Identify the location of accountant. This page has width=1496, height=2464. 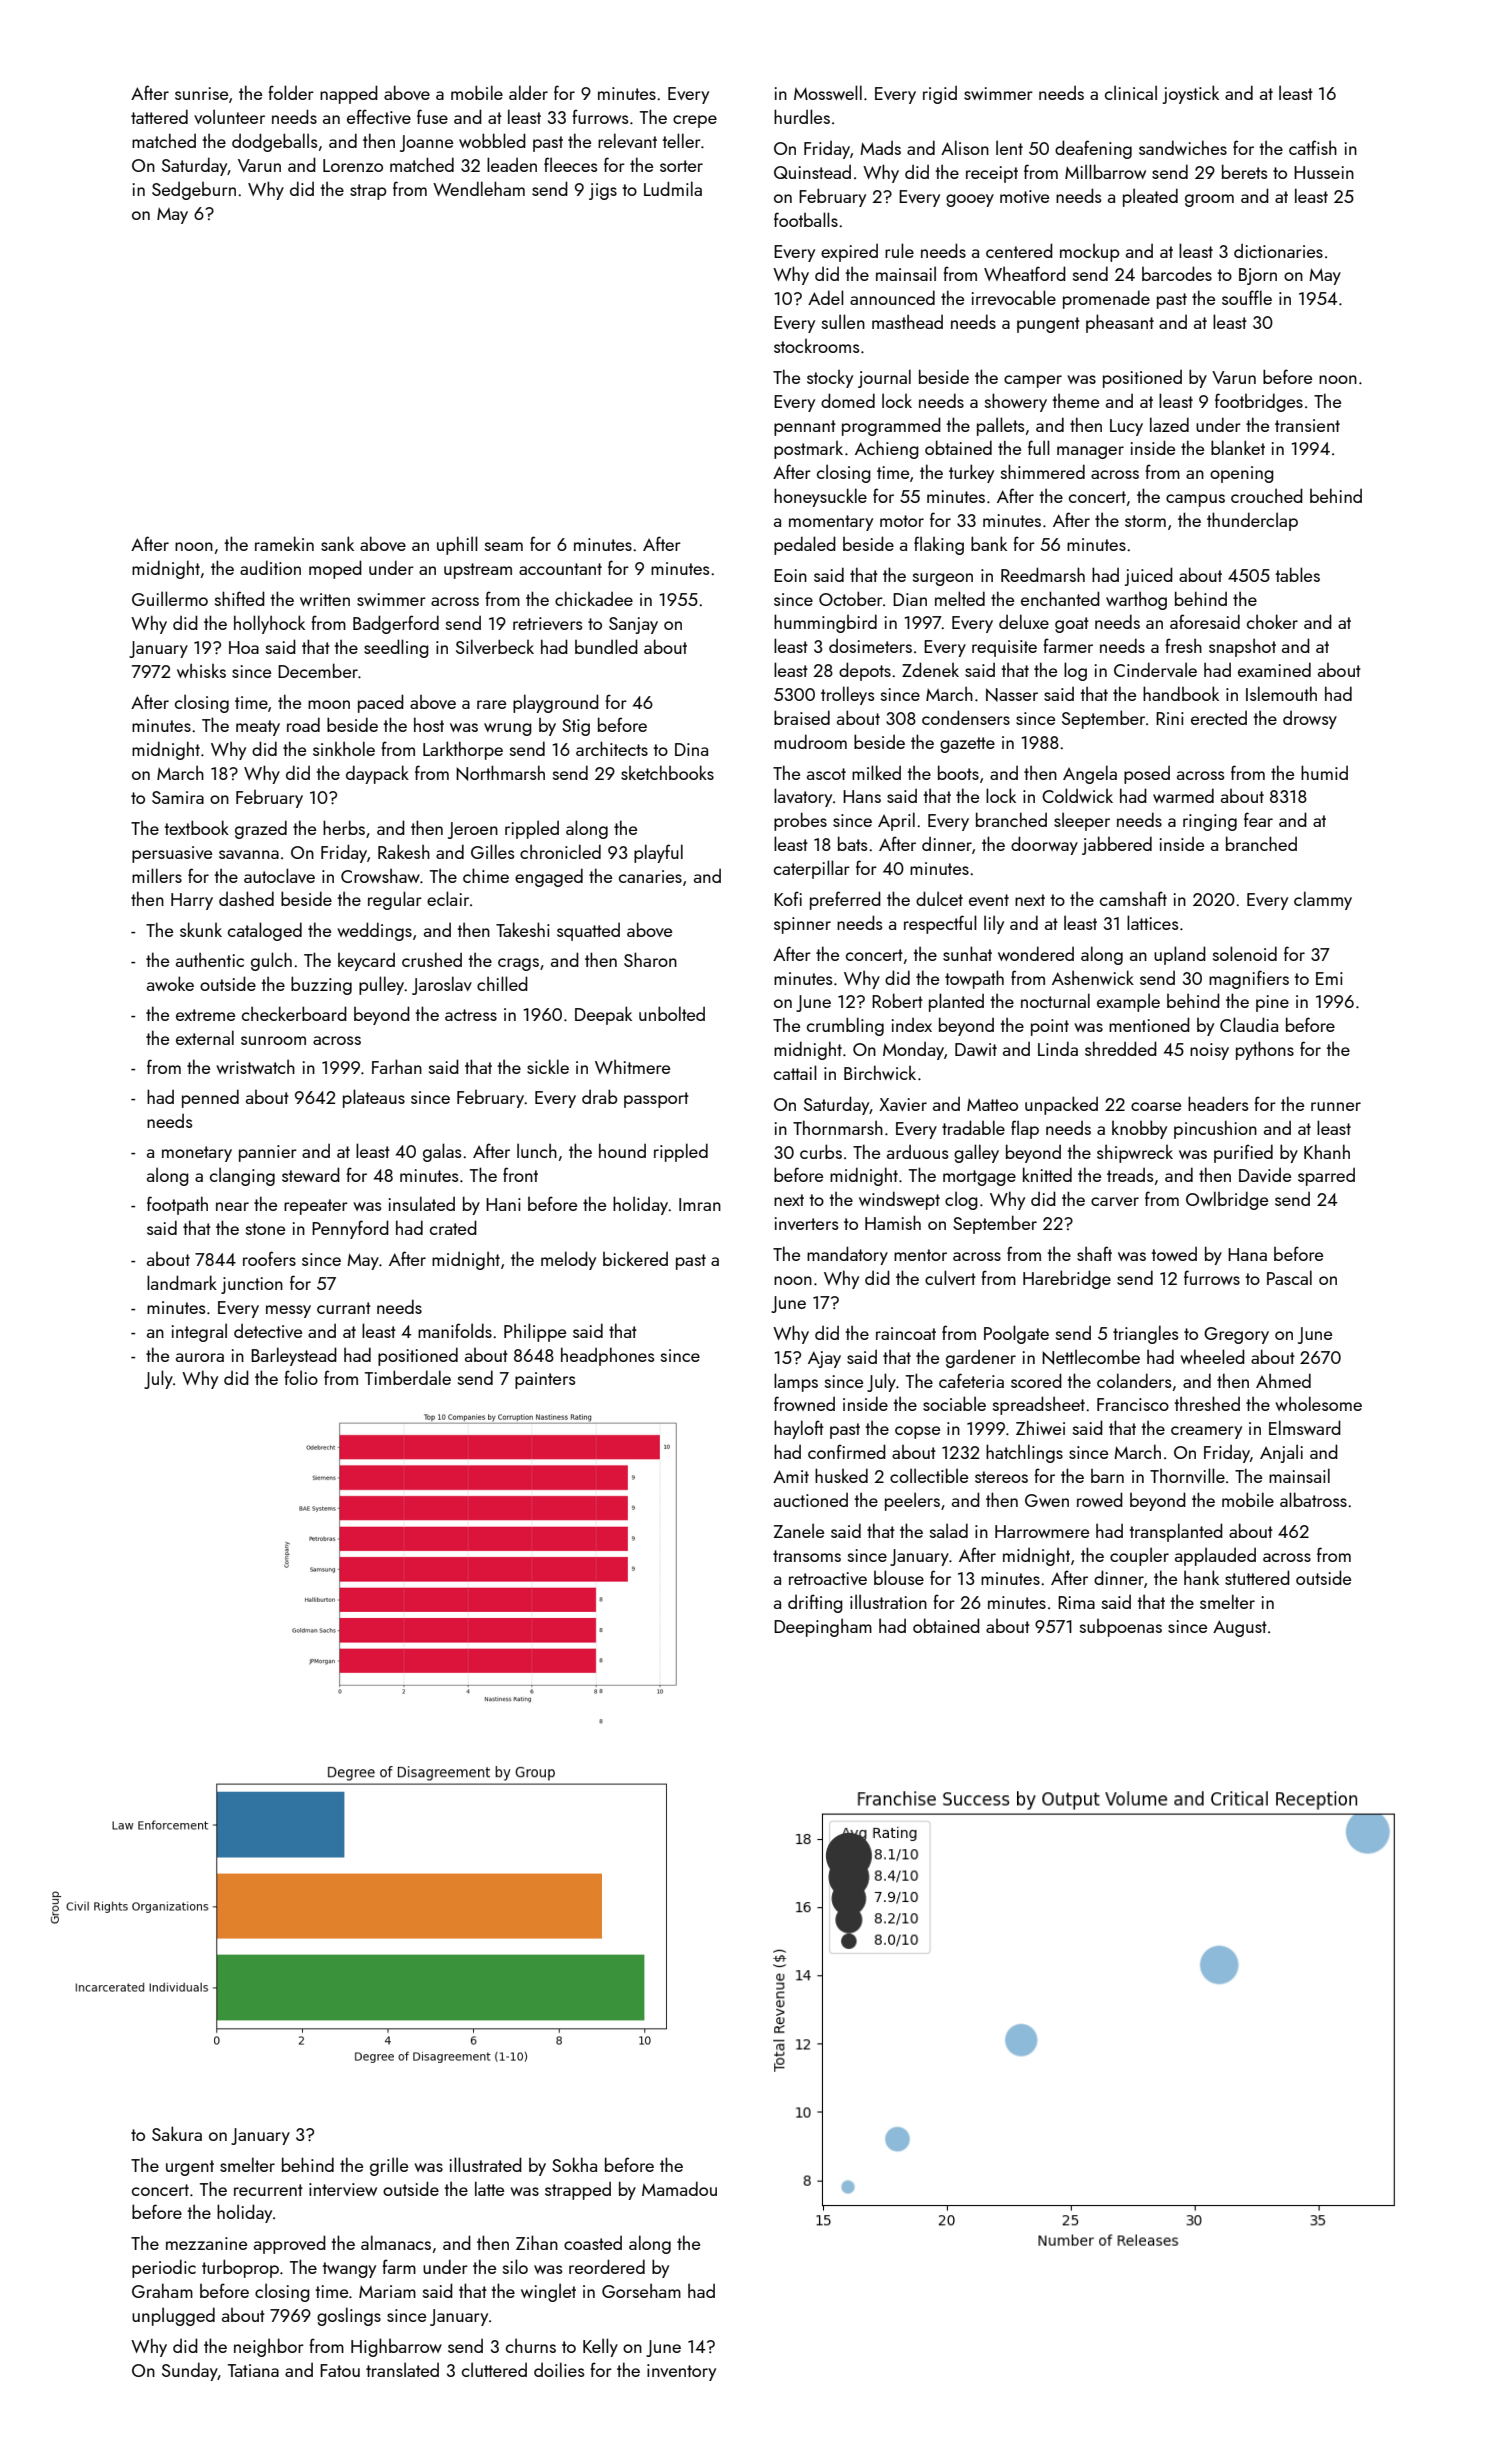
(560, 569).
